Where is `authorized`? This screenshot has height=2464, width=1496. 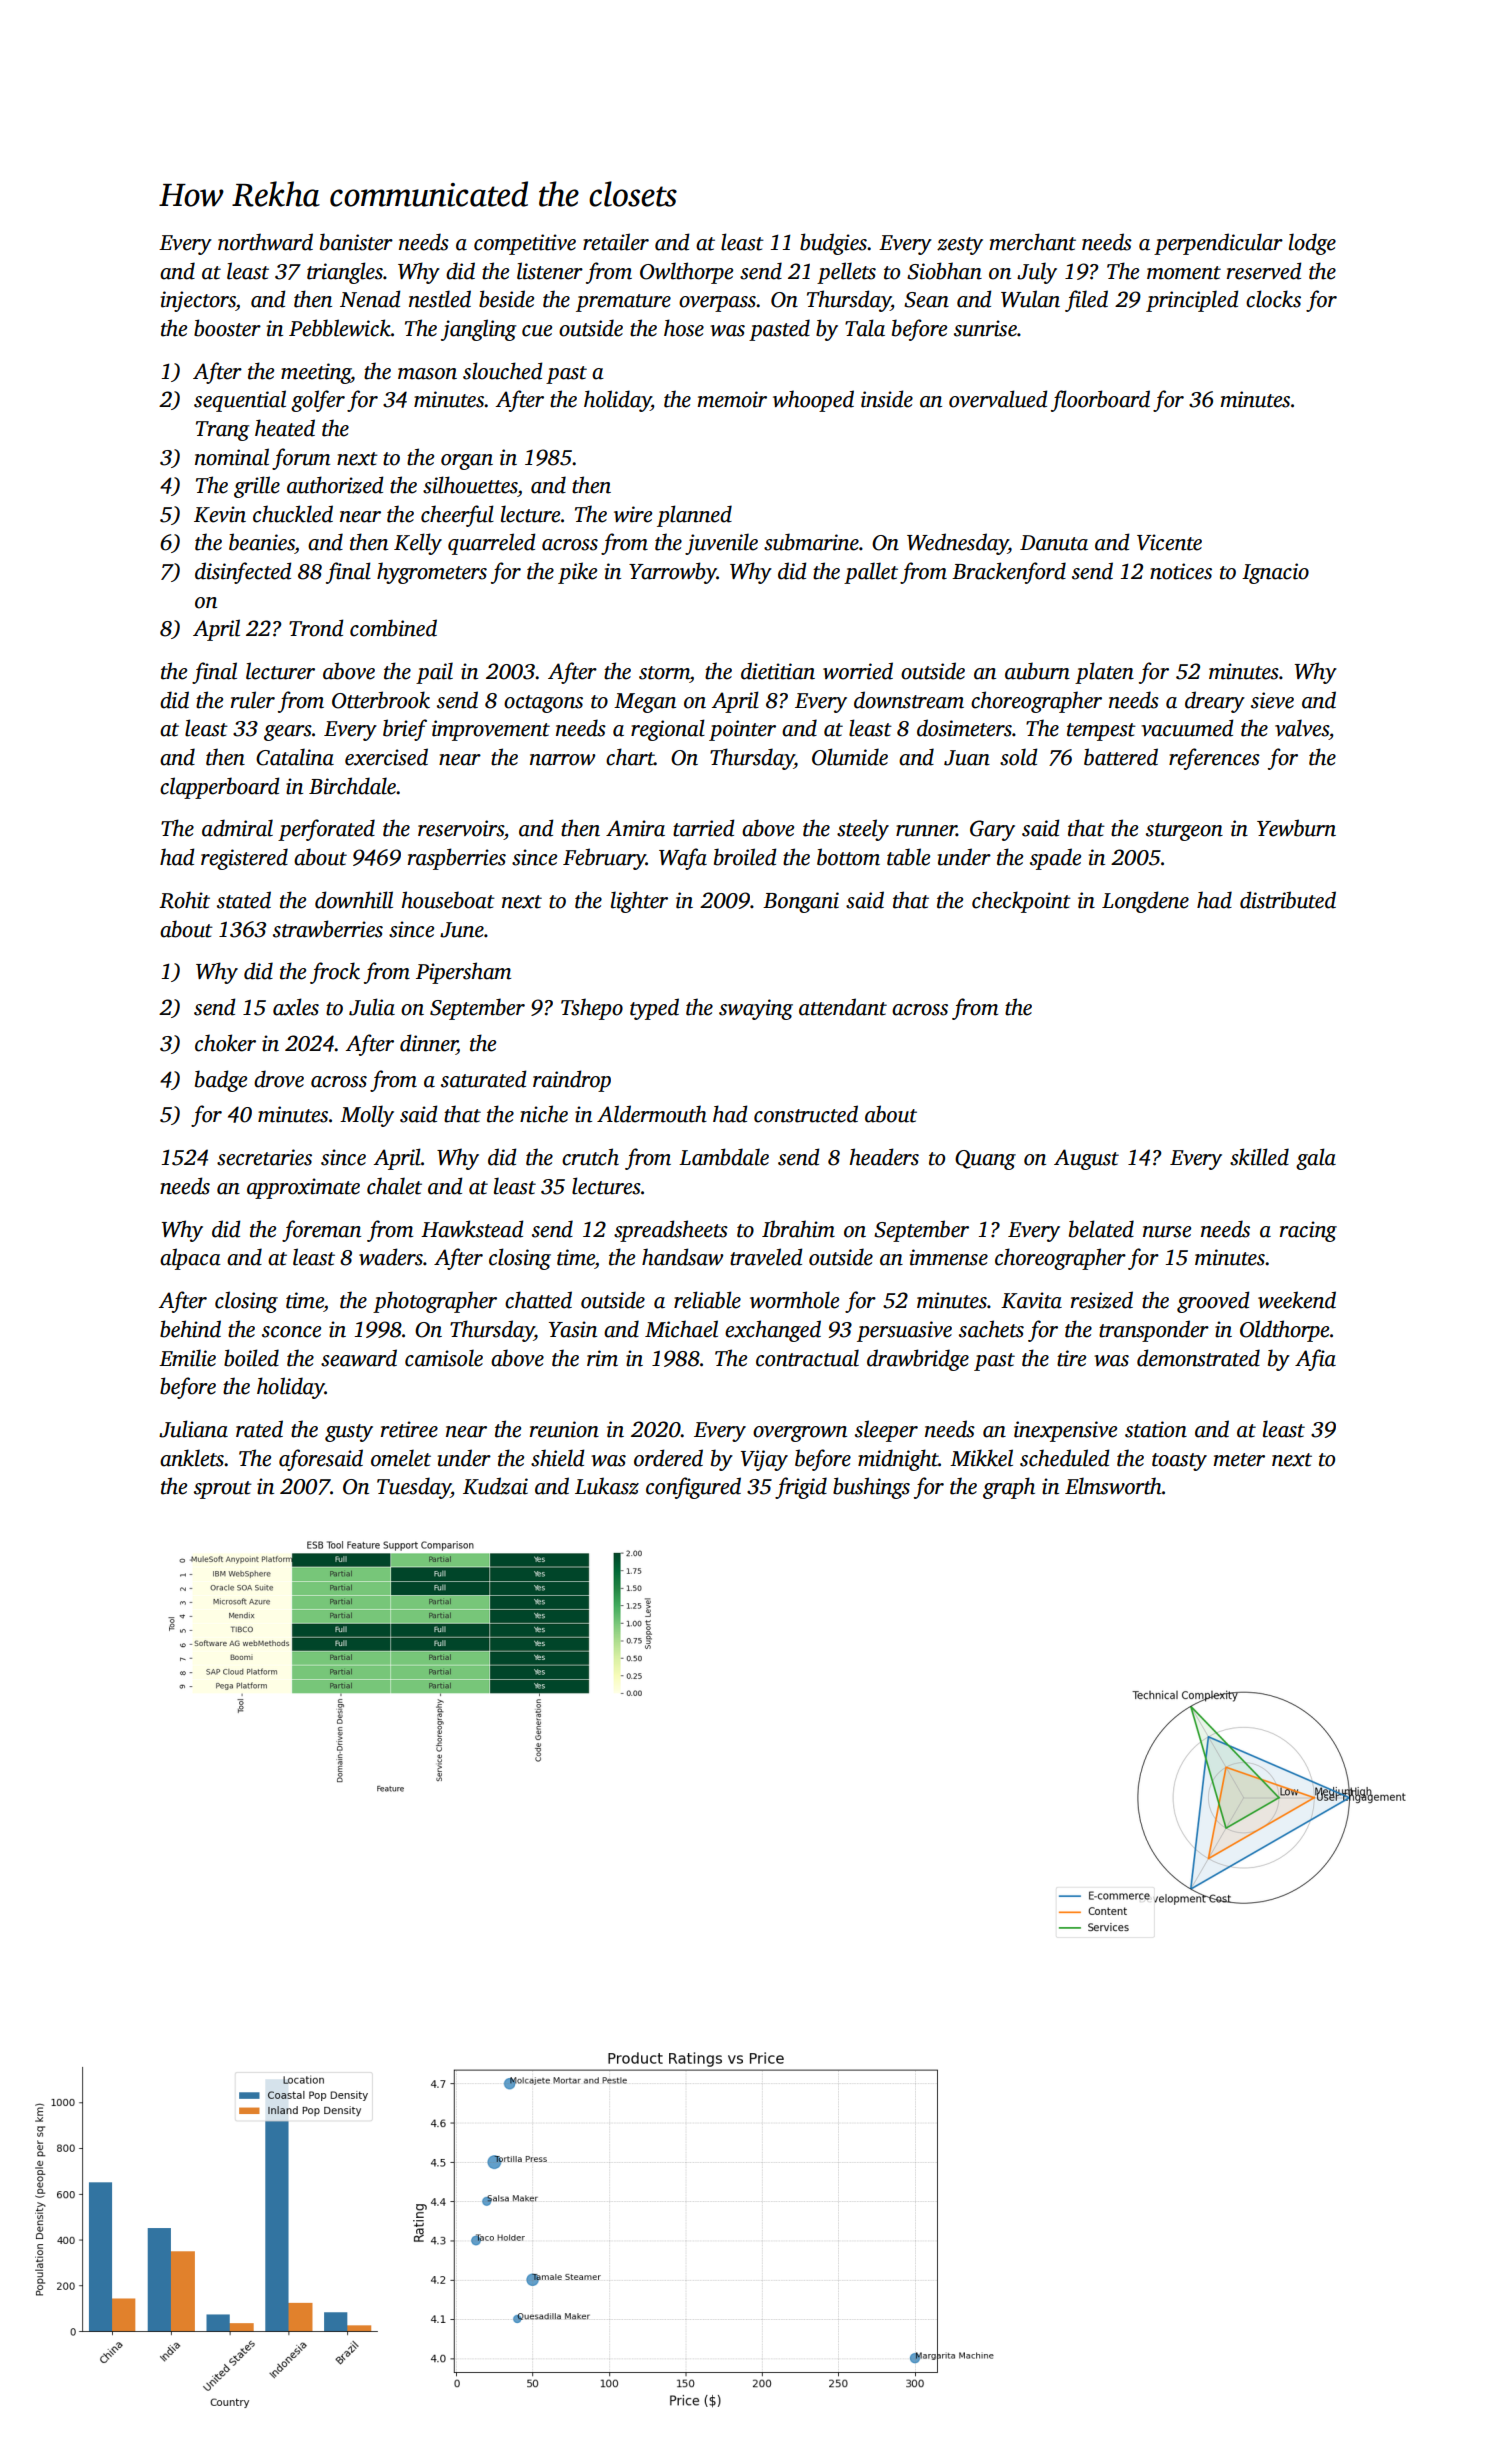
authorized is located at coordinates (335, 485).
